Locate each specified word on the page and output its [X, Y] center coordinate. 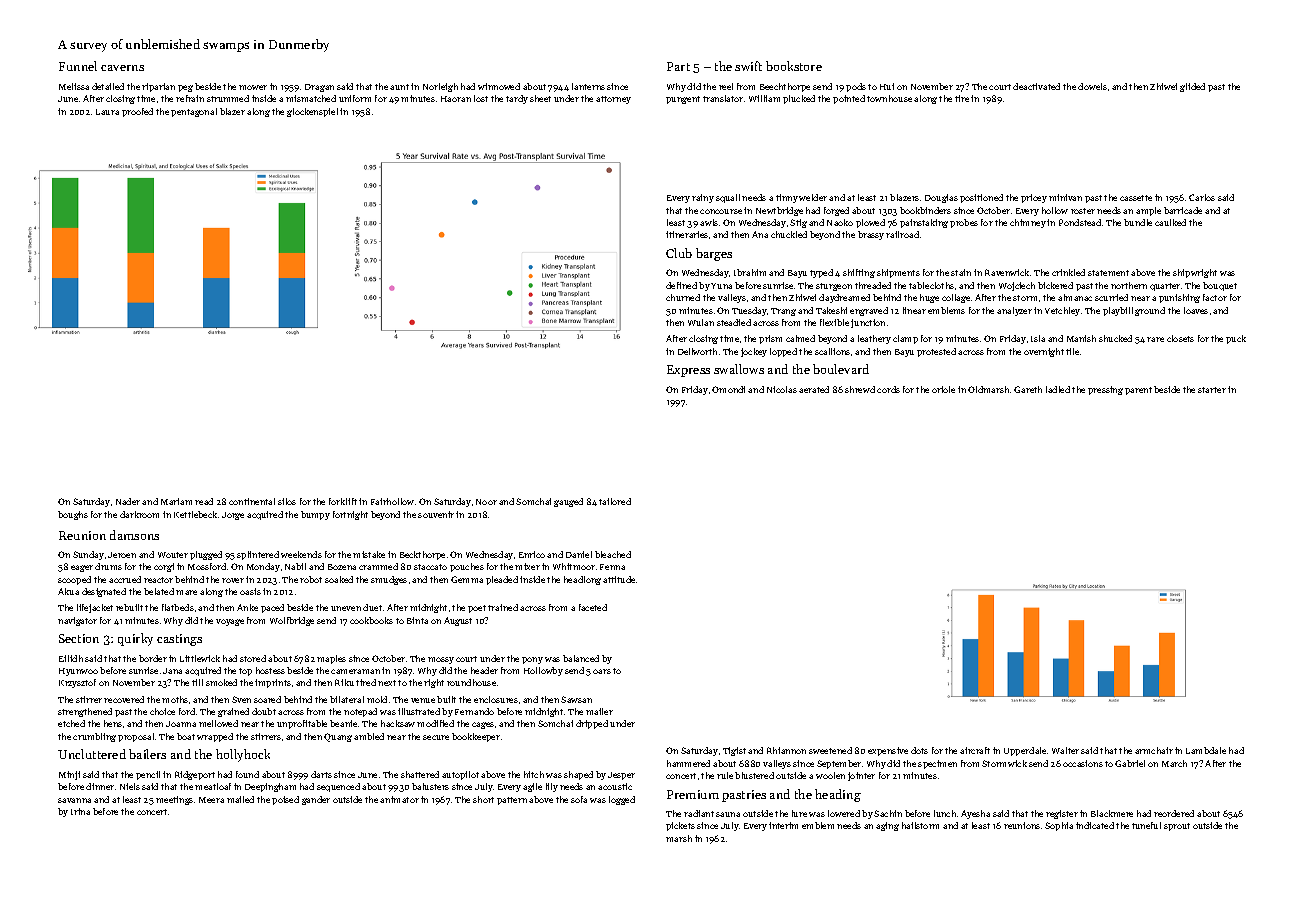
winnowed [499, 86]
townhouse [889, 98]
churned [683, 297]
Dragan [319, 88]
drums [108, 566]
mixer [527, 566]
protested [936, 352]
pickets [680, 826]
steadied [734, 322]
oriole [943, 389]
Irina [80, 811]
